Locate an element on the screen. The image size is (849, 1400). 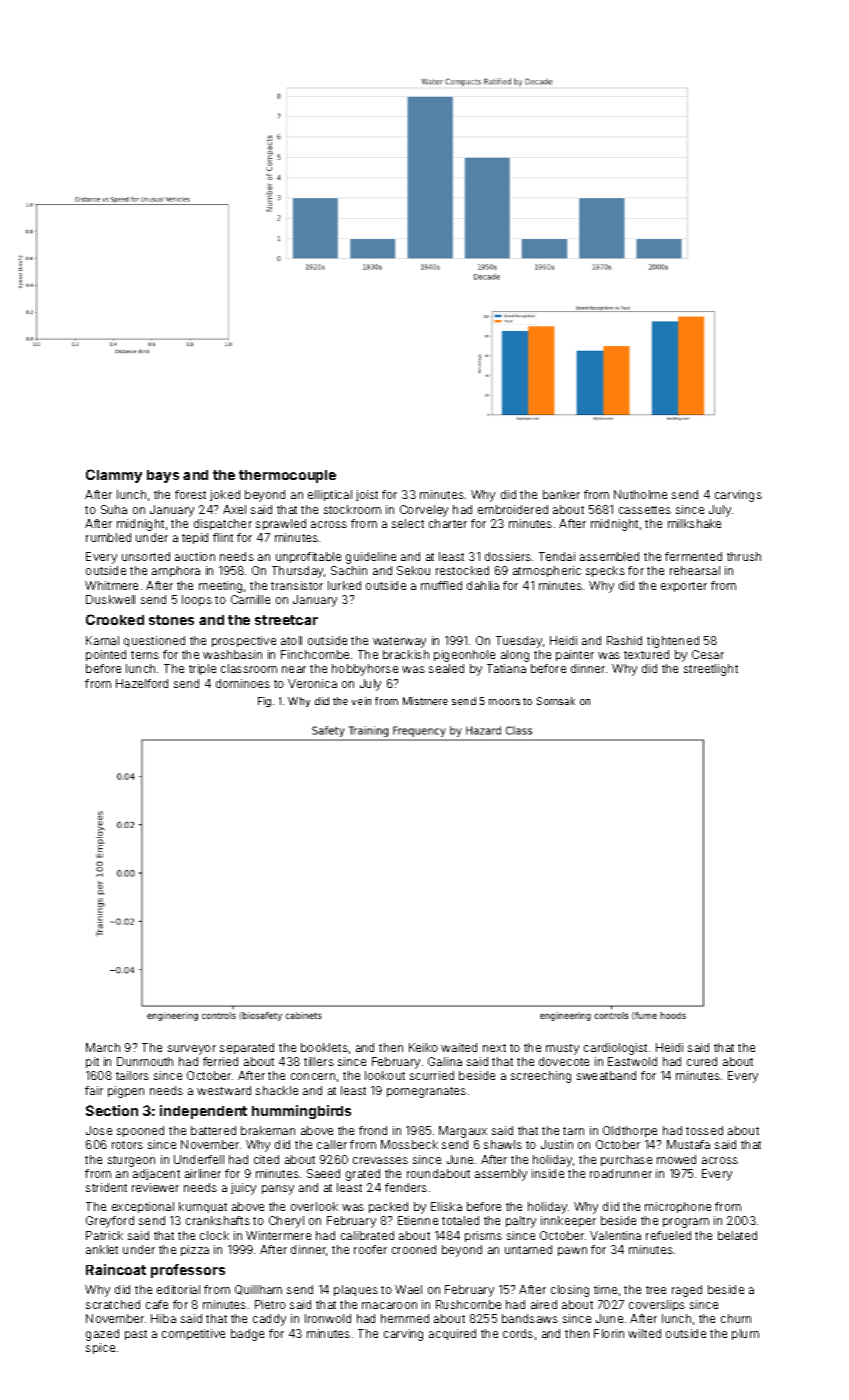
milkshake is located at coordinates (694, 523).
